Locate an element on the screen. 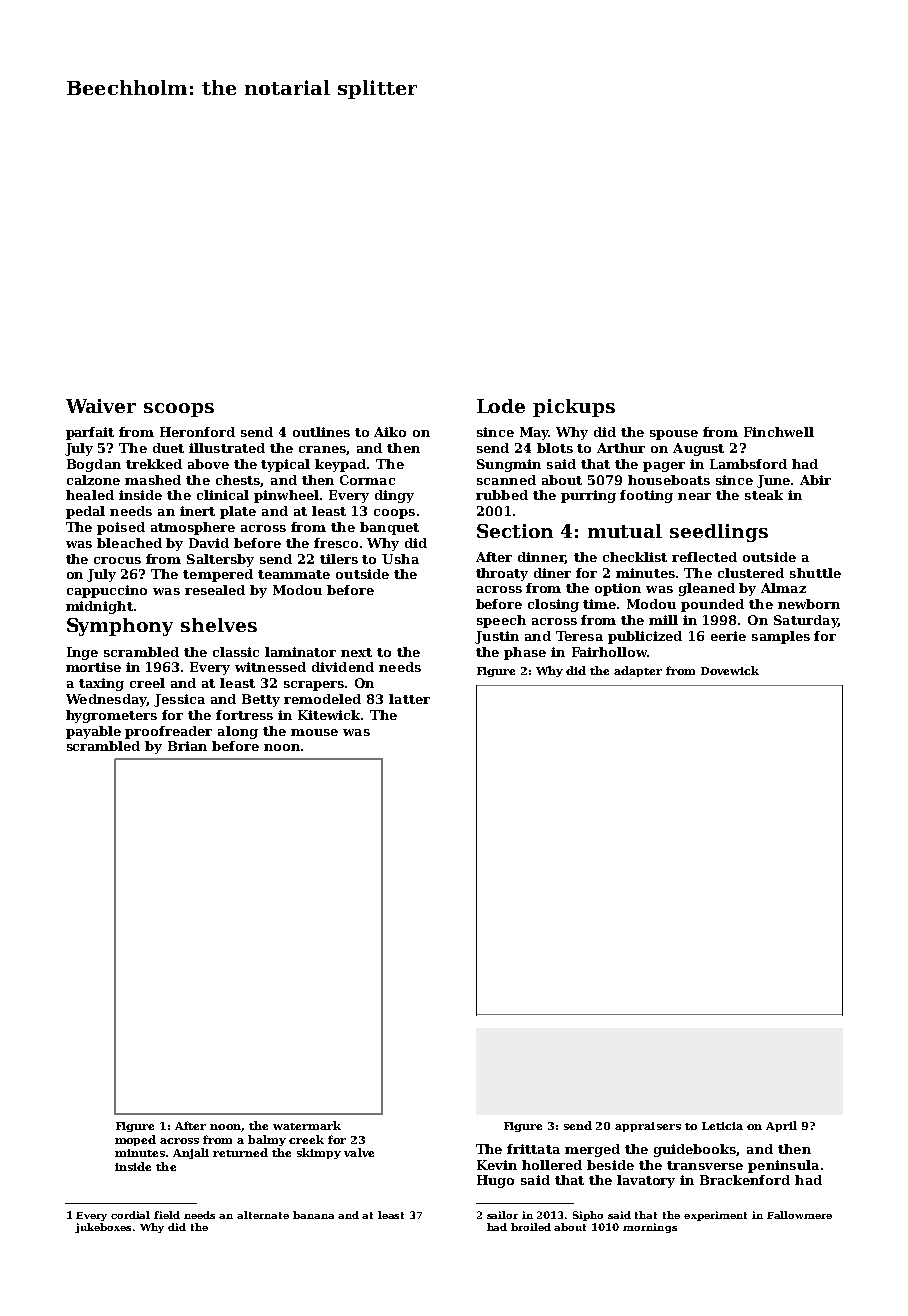 This screenshot has height=1316, width=908. April is located at coordinates (781, 1126).
